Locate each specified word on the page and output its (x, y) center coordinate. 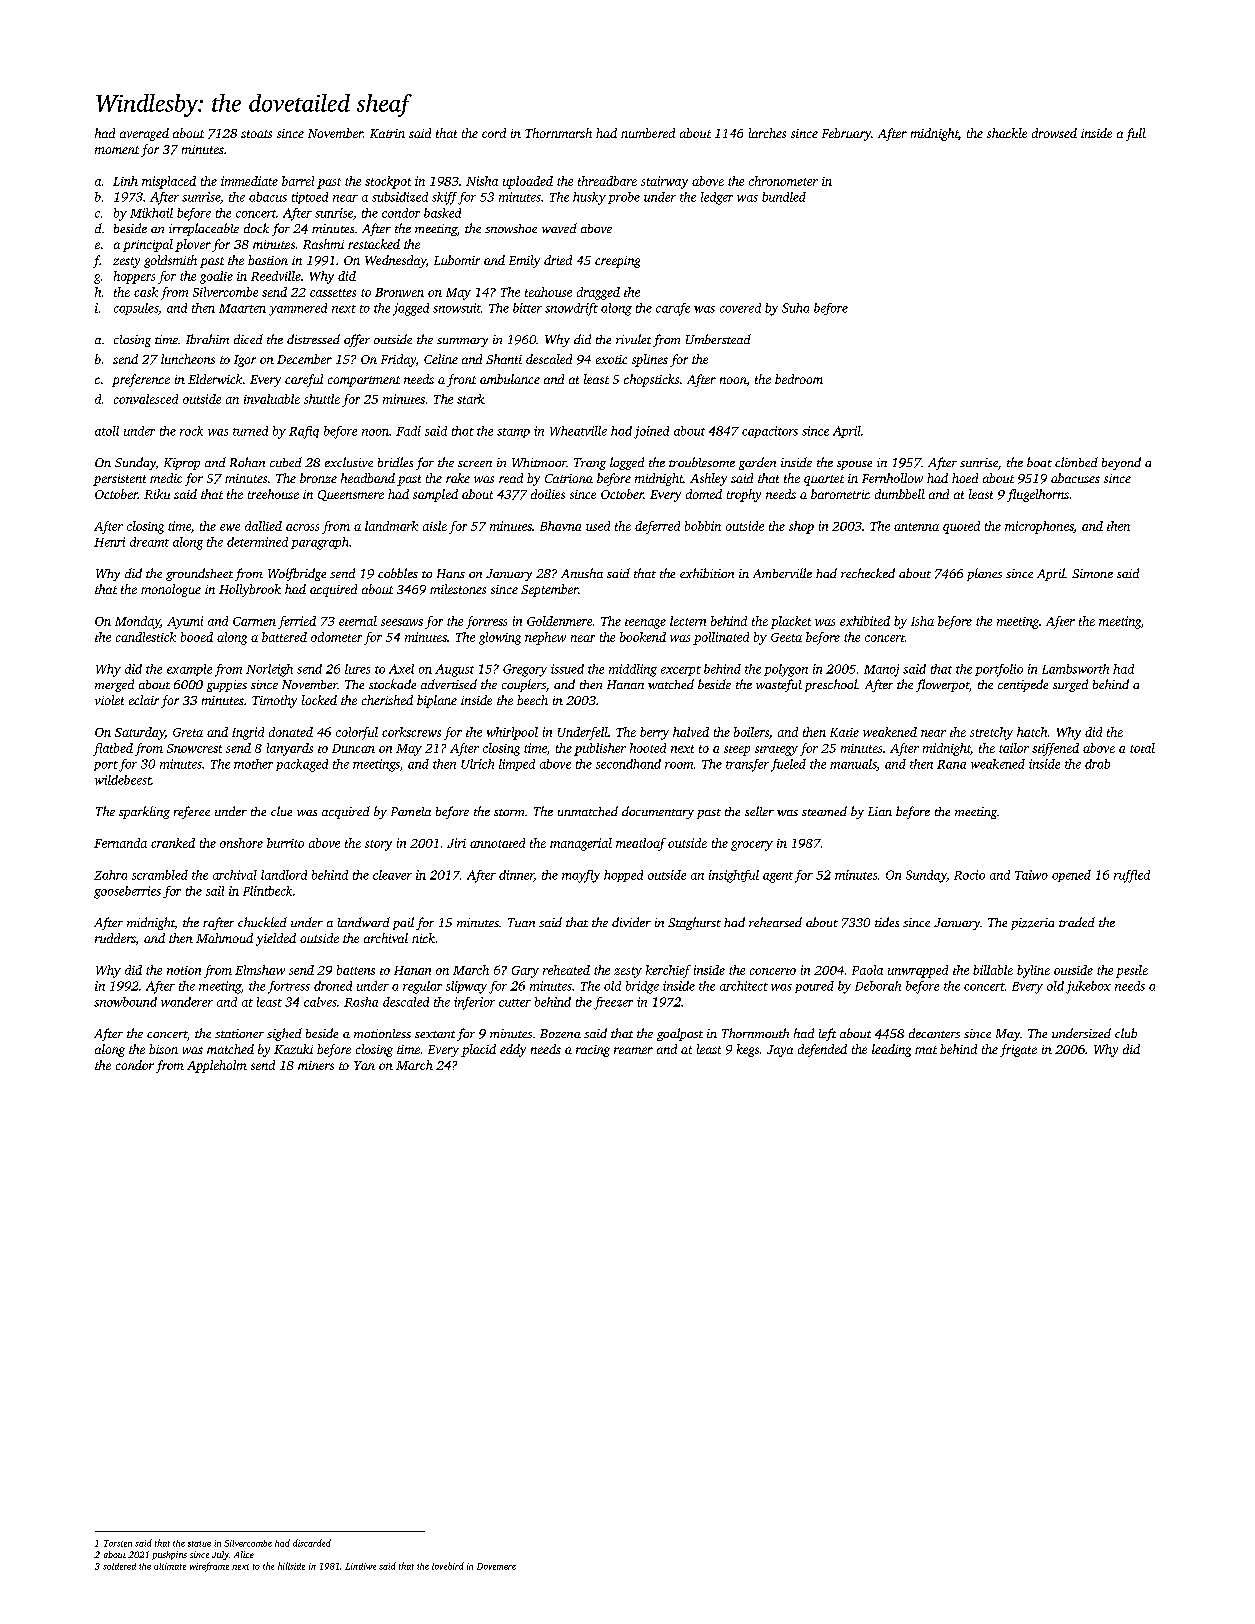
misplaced (169, 182)
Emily (524, 261)
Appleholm (217, 1066)
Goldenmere (559, 621)
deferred (657, 527)
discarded (312, 1543)
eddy (513, 1050)
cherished (387, 700)
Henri (109, 542)
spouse (854, 465)
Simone (1092, 573)
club (1126, 1033)
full (1136, 134)
